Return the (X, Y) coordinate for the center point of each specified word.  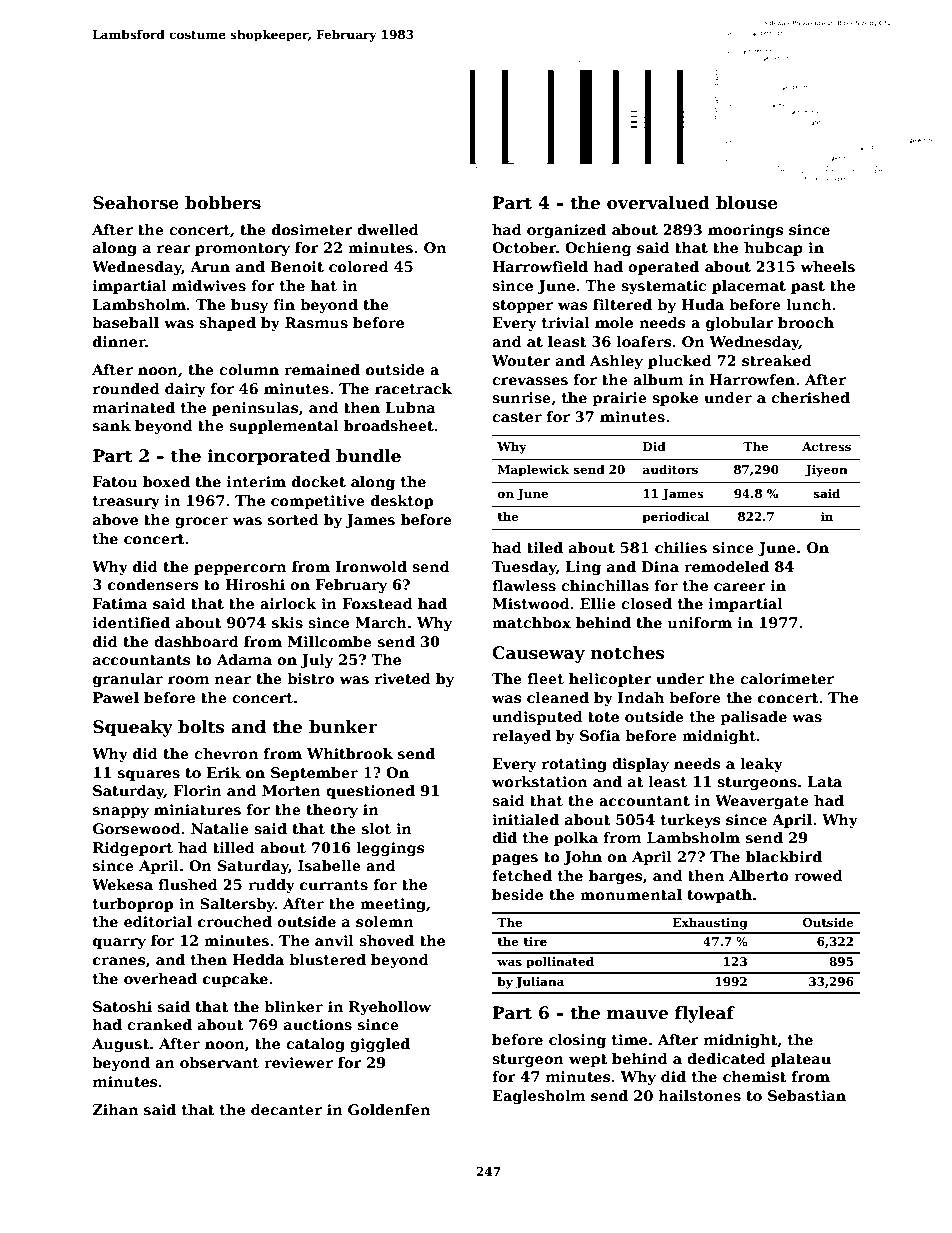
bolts (201, 727)
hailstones (699, 1095)
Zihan (115, 1109)
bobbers (223, 203)
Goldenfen (389, 1109)
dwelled (388, 229)
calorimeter (787, 678)
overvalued (658, 203)
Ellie (598, 603)
